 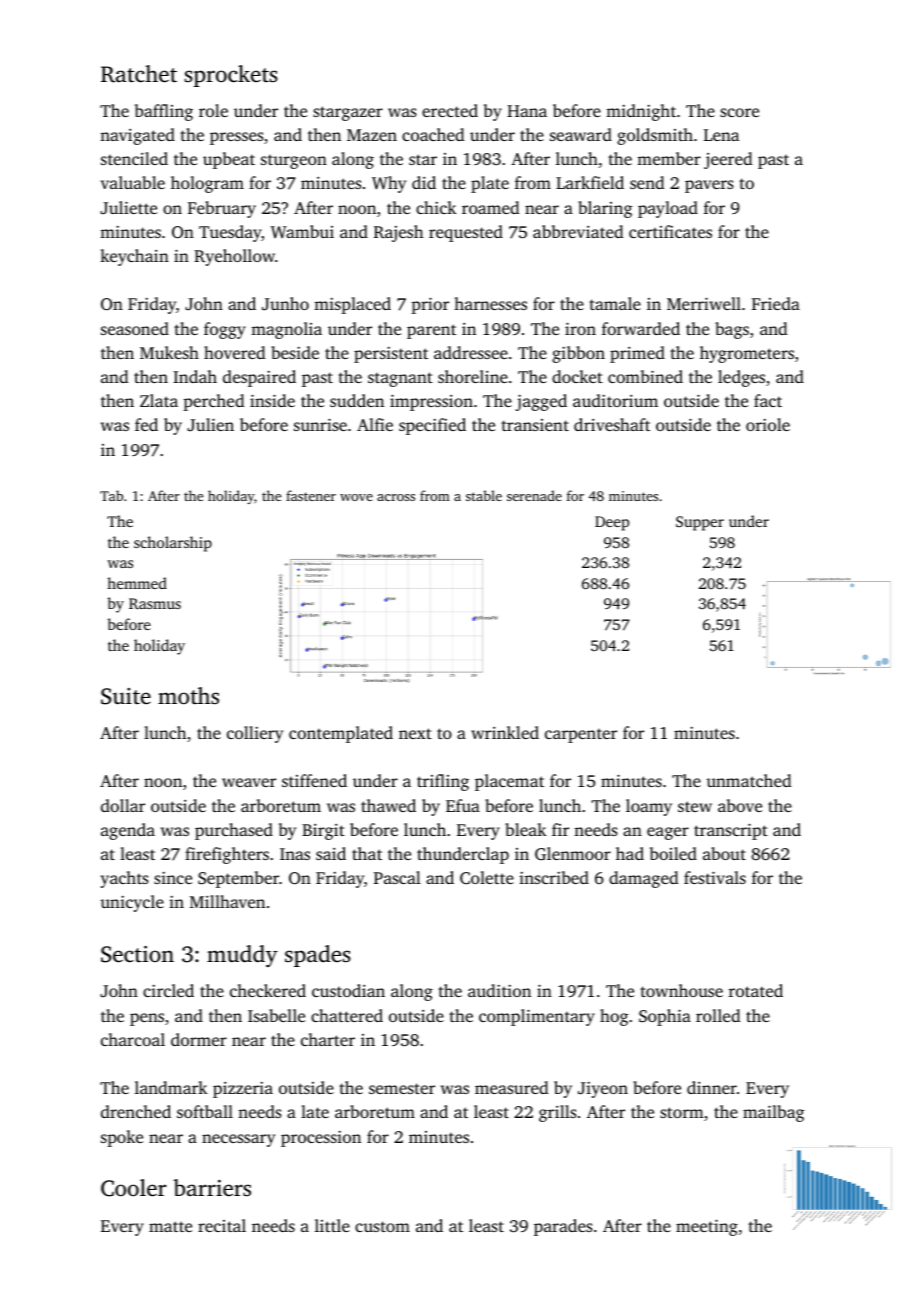 I want to click on Deep, so click(x=612, y=523).
